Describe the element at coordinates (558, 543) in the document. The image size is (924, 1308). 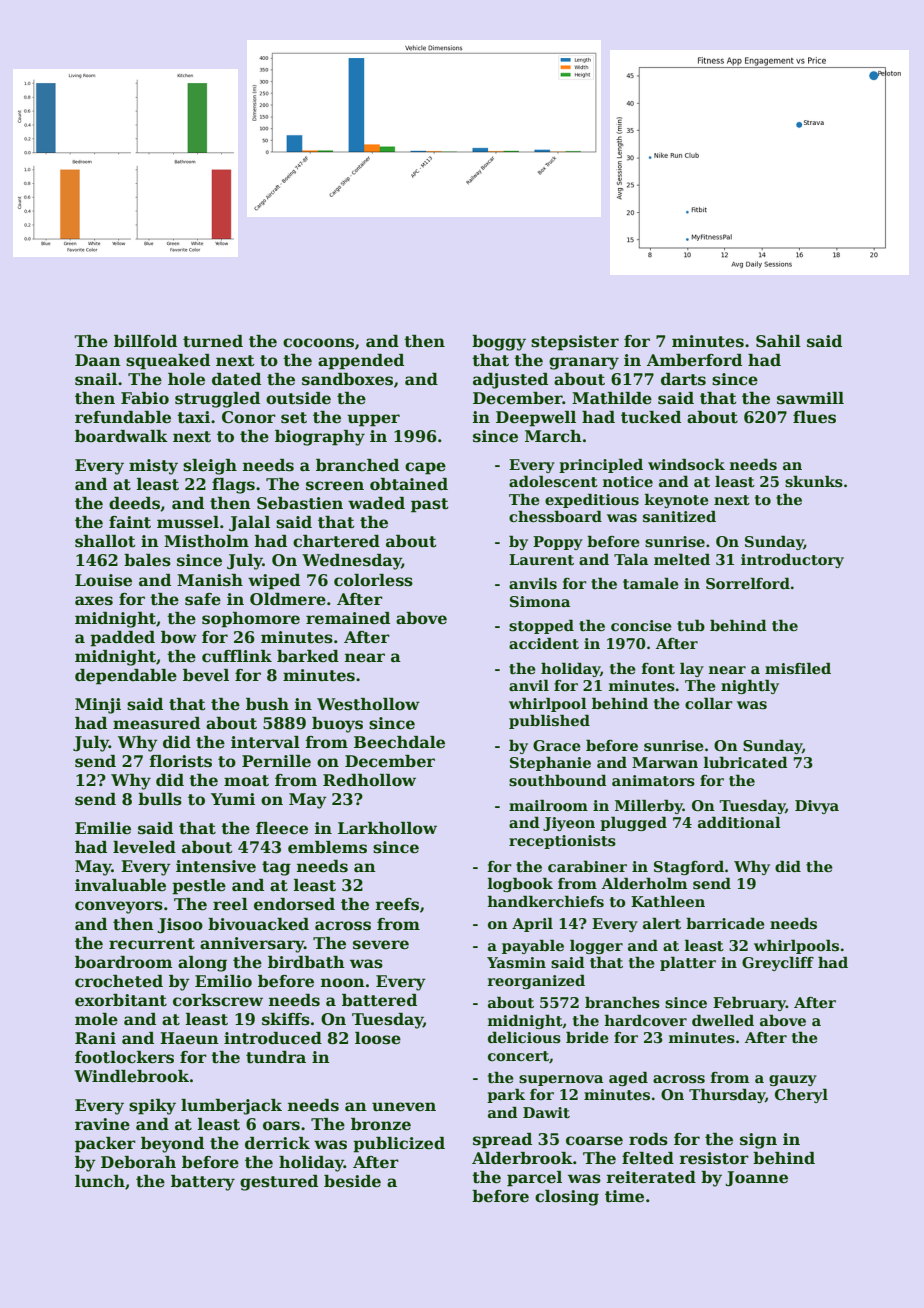
I see `Poppy` at that location.
